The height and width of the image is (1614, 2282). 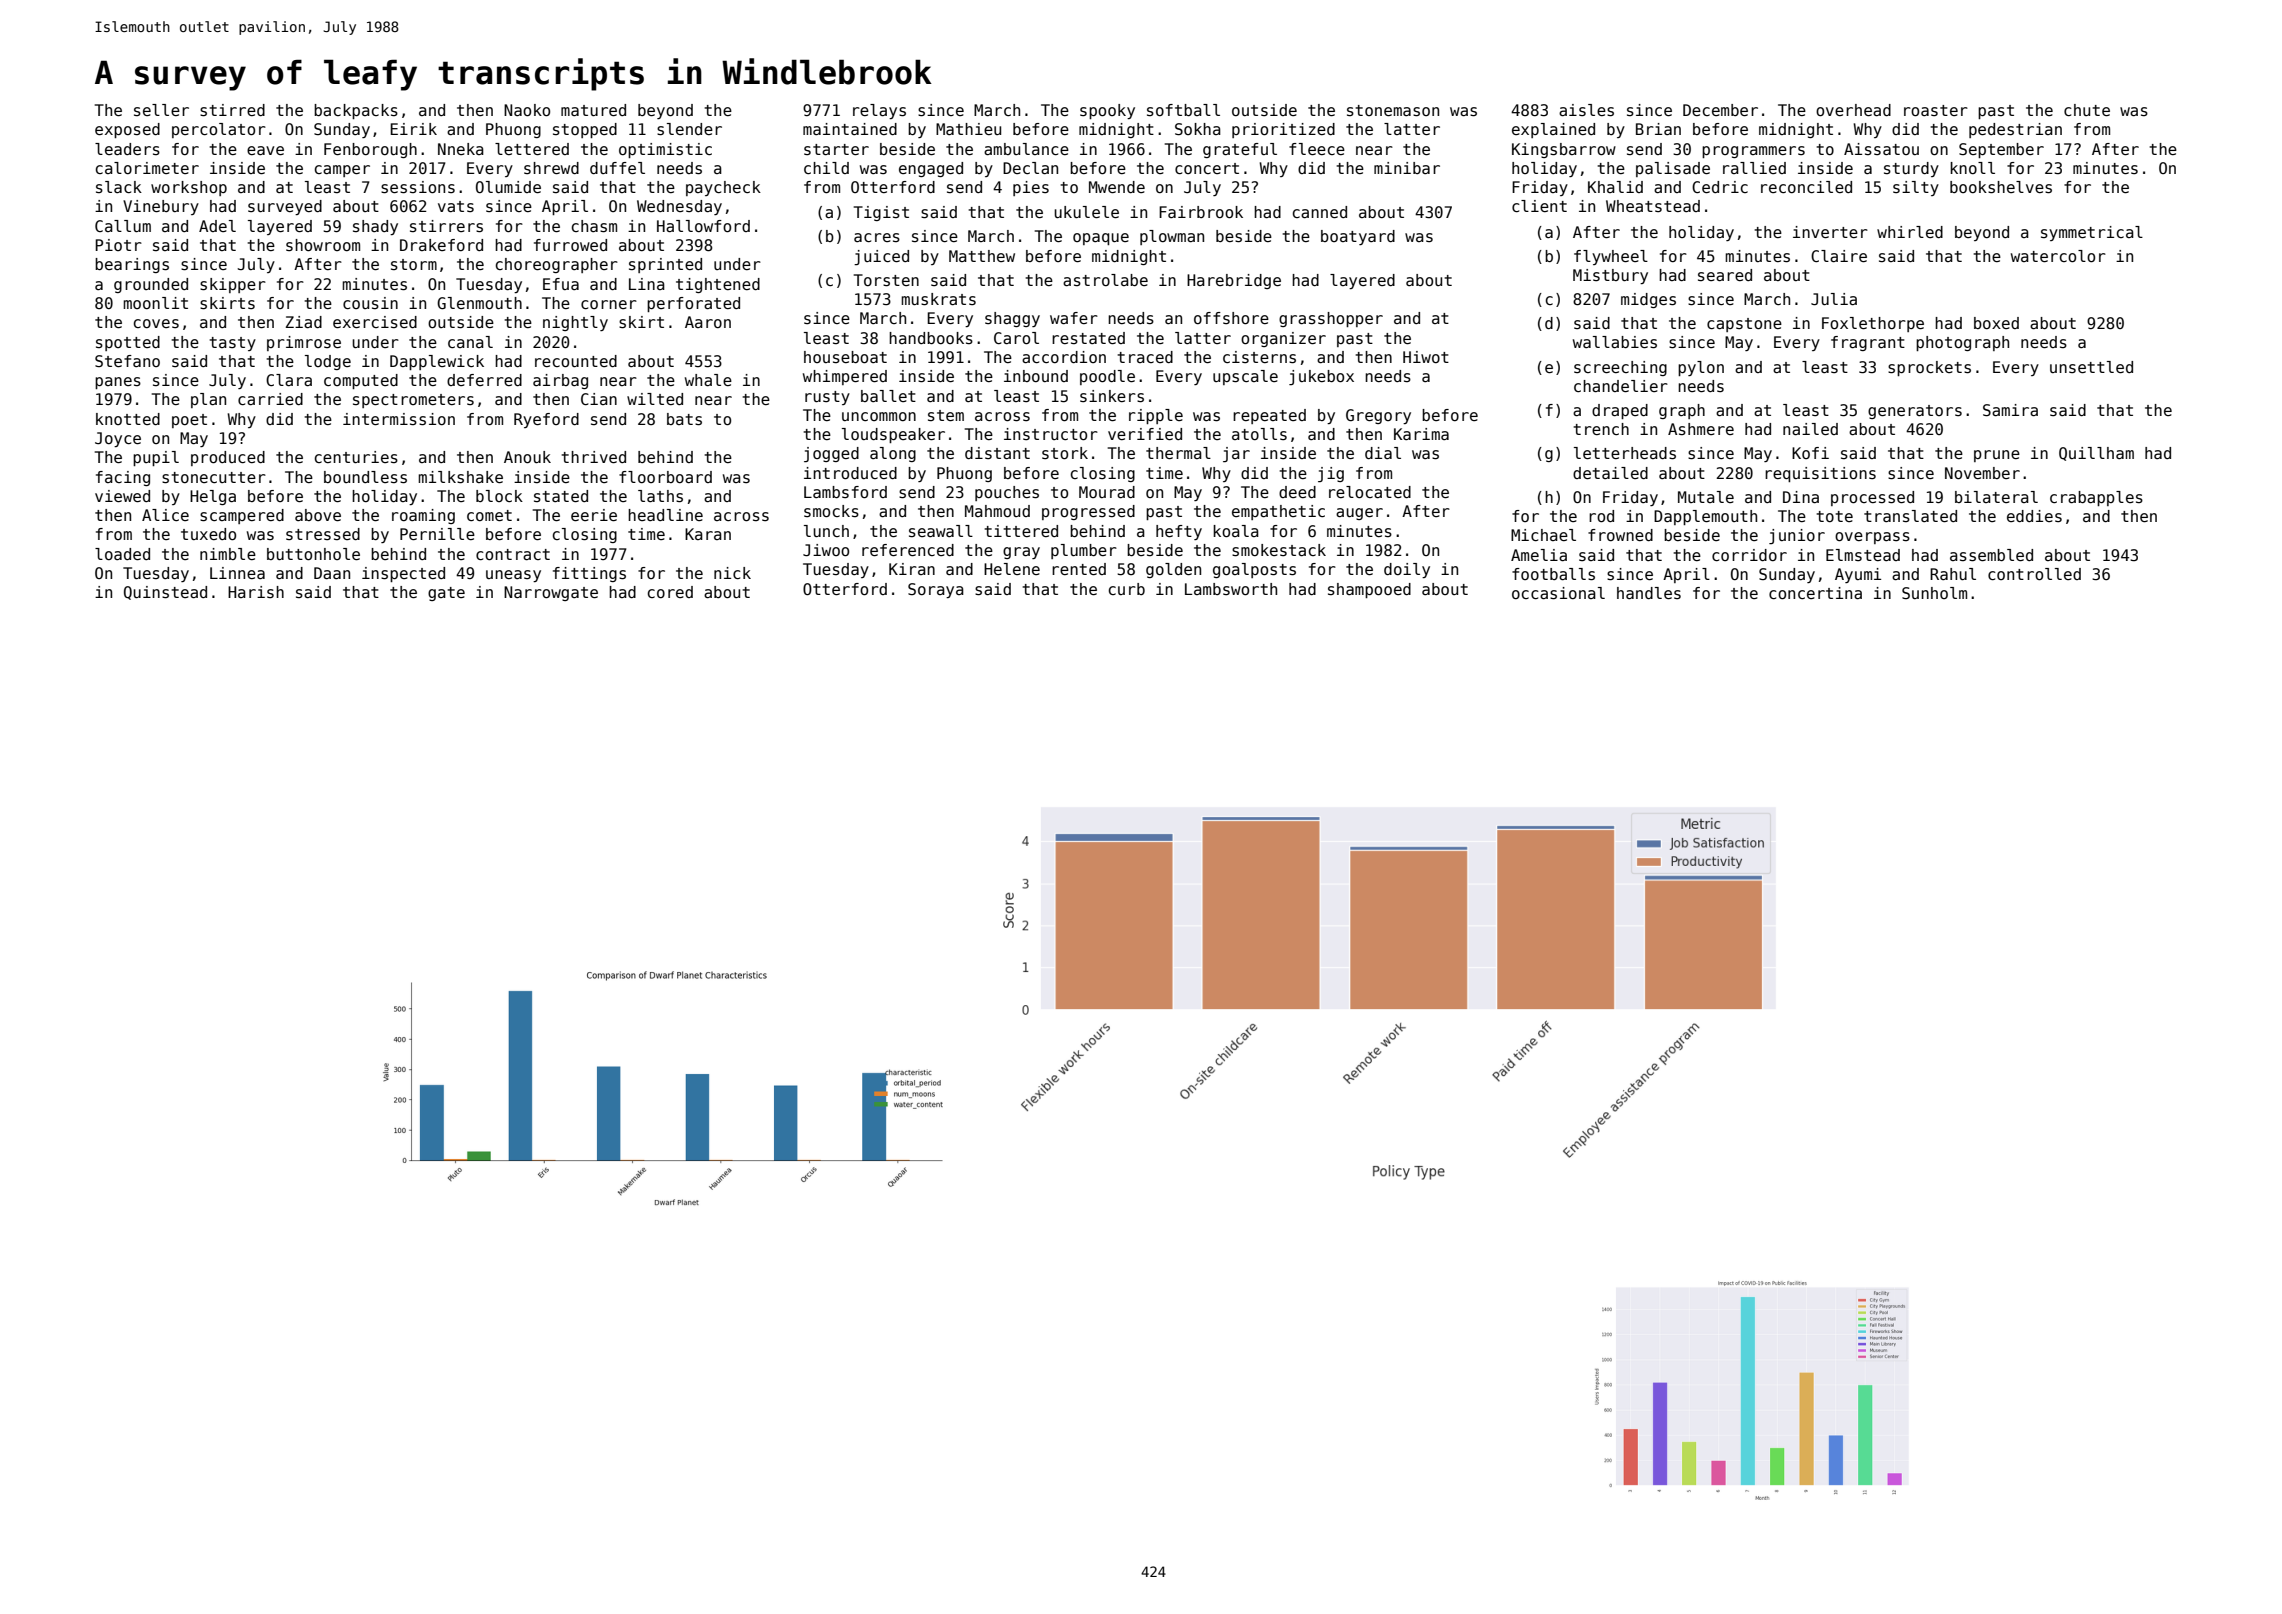 What do you see at coordinates (1407, 168) in the image?
I see `minibar` at bounding box center [1407, 168].
